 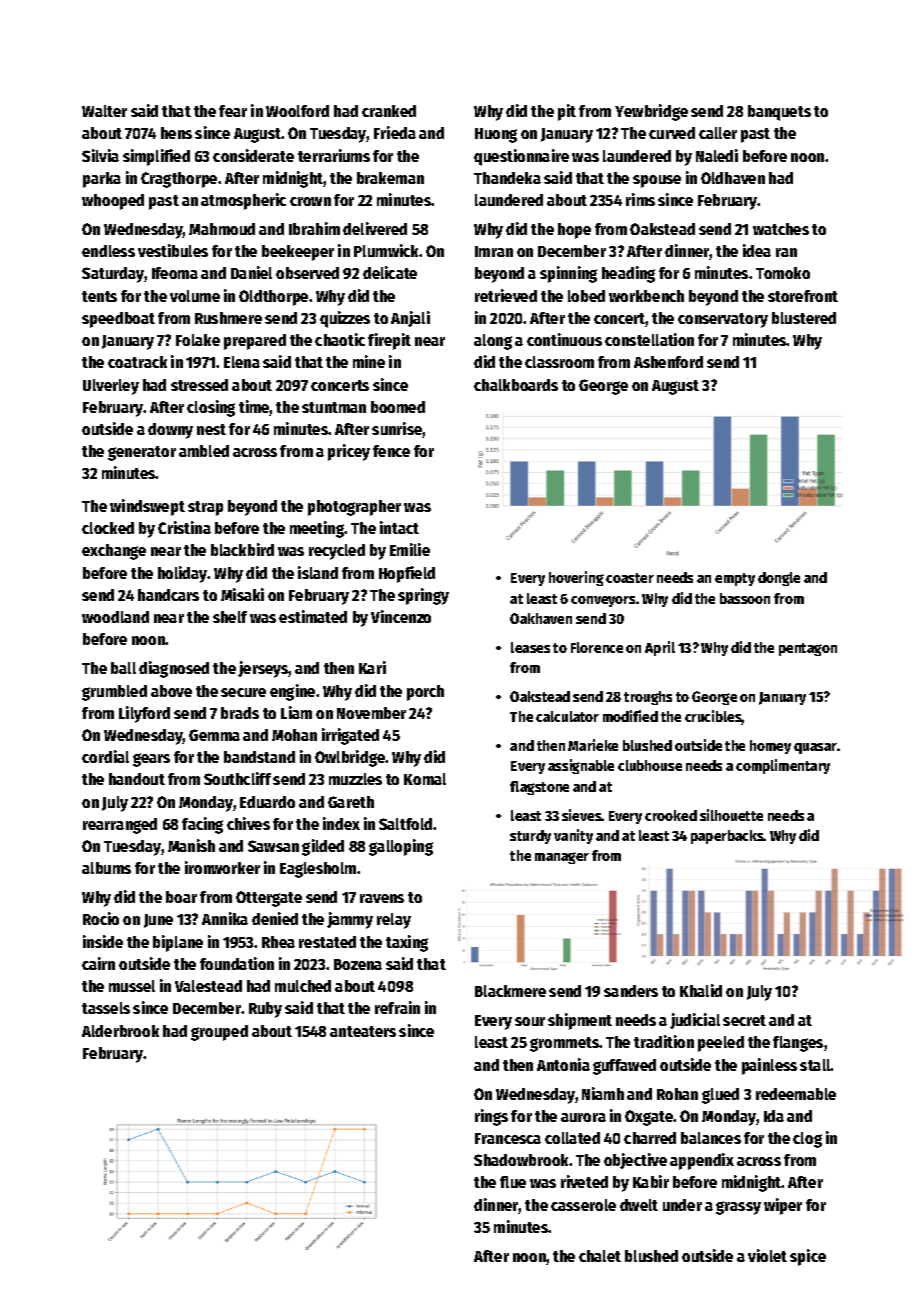 I want to click on watches, so click(x=781, y=229).
